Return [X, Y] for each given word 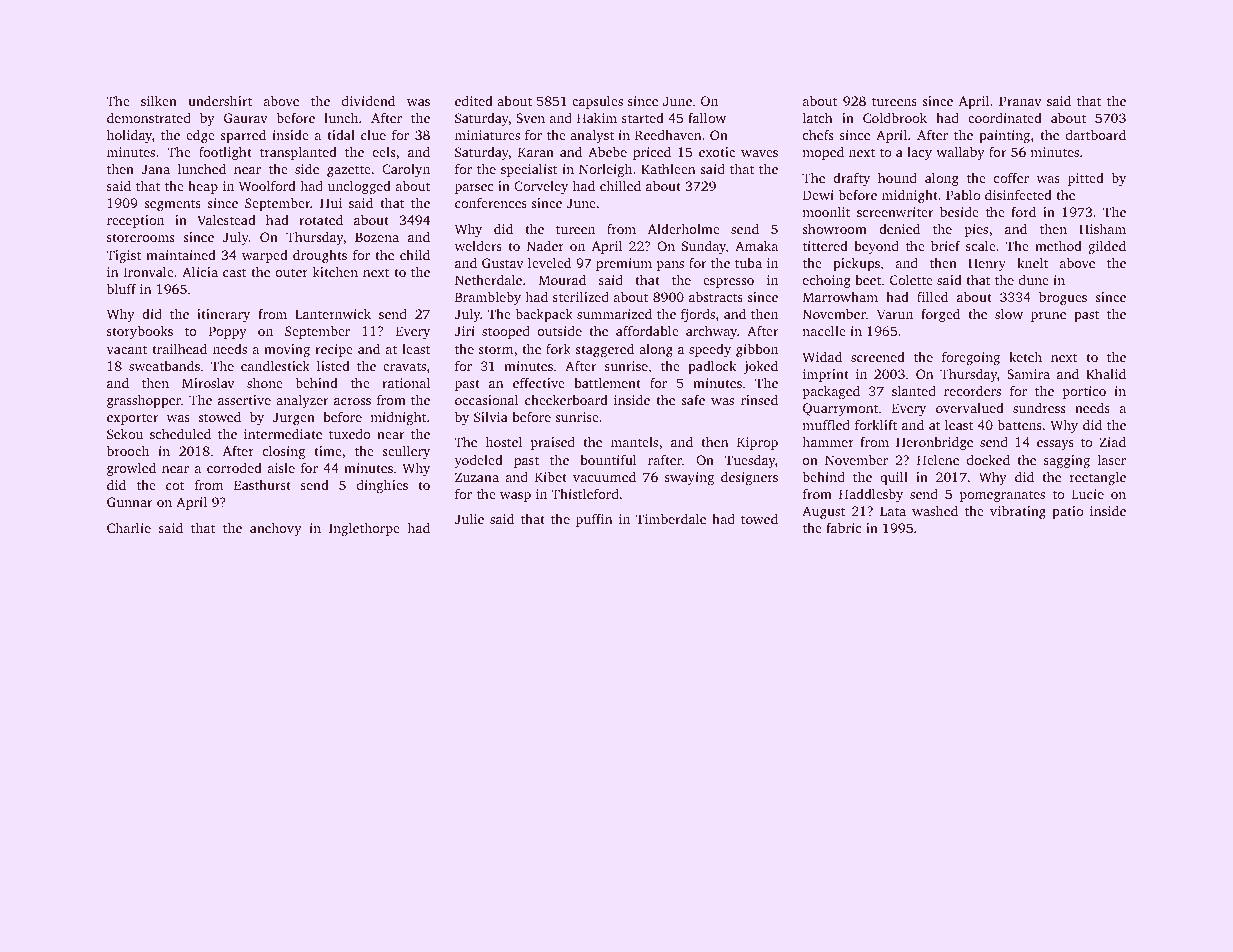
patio [1067, 512]
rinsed [759, 399]
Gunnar [130, 502]
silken [159, 101]
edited [474, 100]
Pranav [1020, 101]
